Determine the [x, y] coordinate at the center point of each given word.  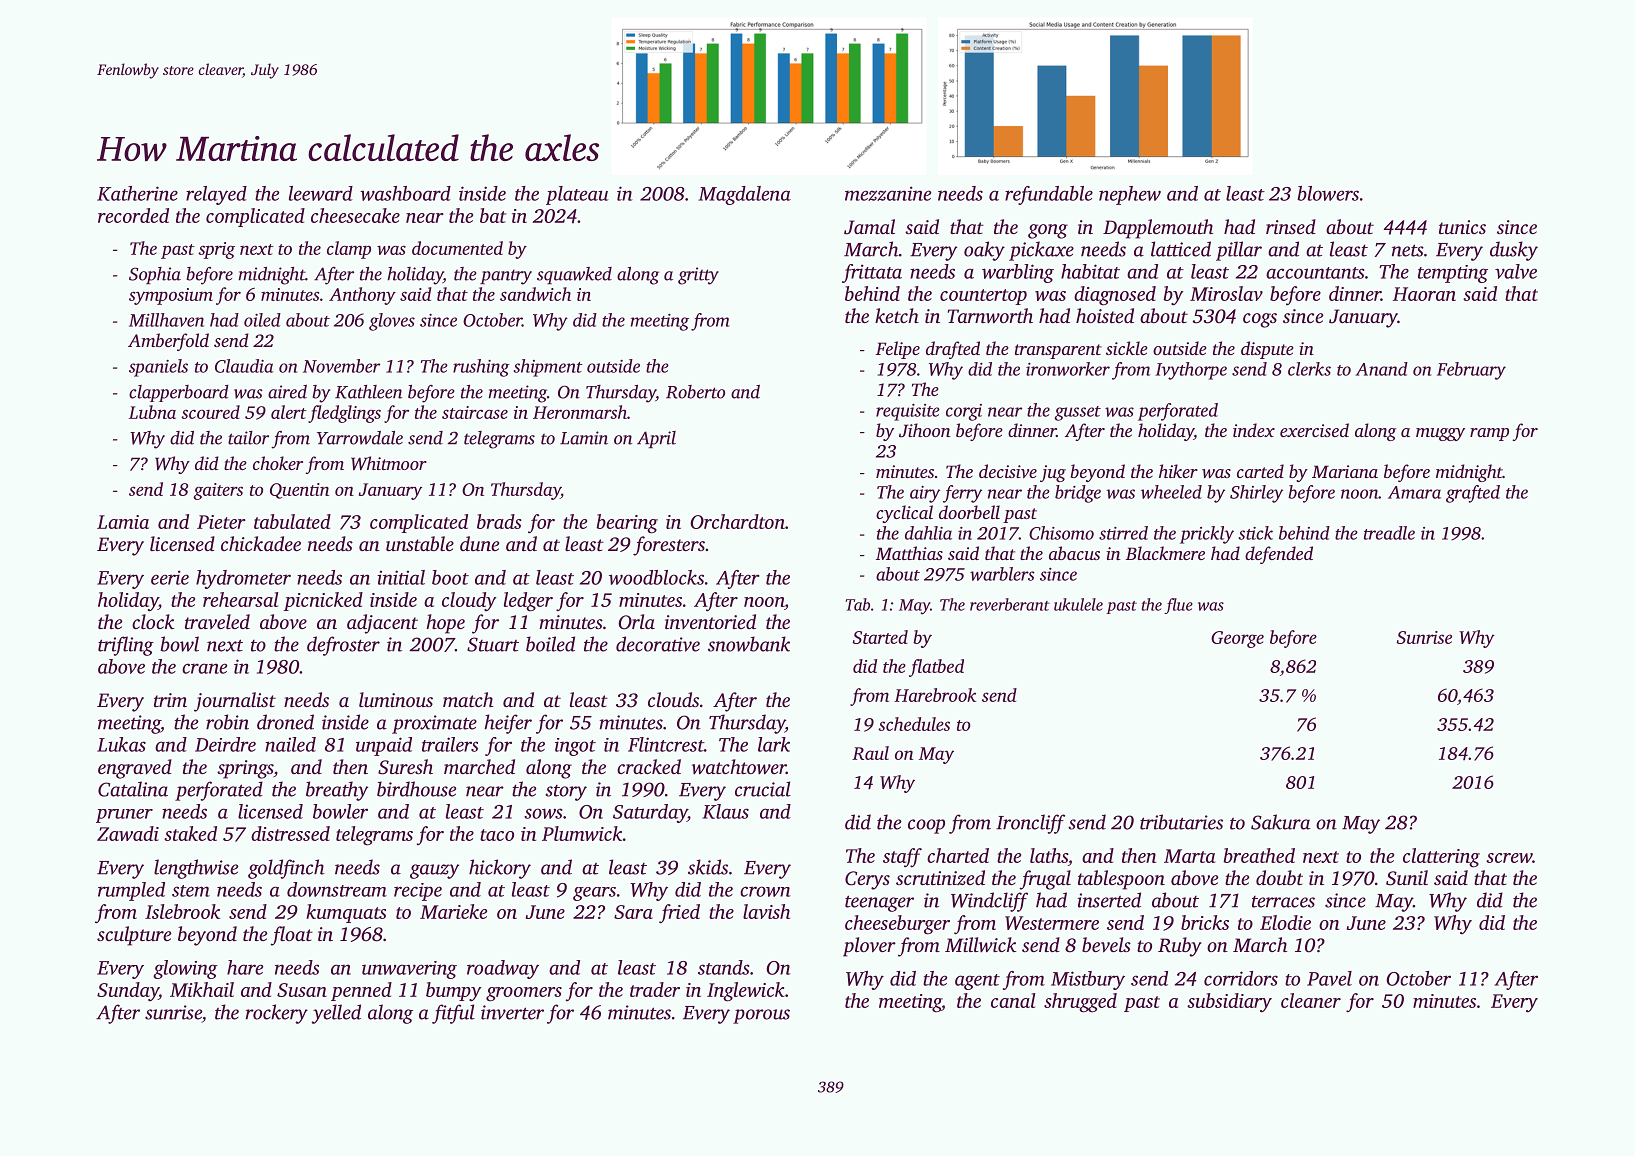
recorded [133, 215]
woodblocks [656, 577]
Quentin [299, 491]
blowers [1328, 193]
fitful [453, 1014]
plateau [577, 195]
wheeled [1171, 492]
